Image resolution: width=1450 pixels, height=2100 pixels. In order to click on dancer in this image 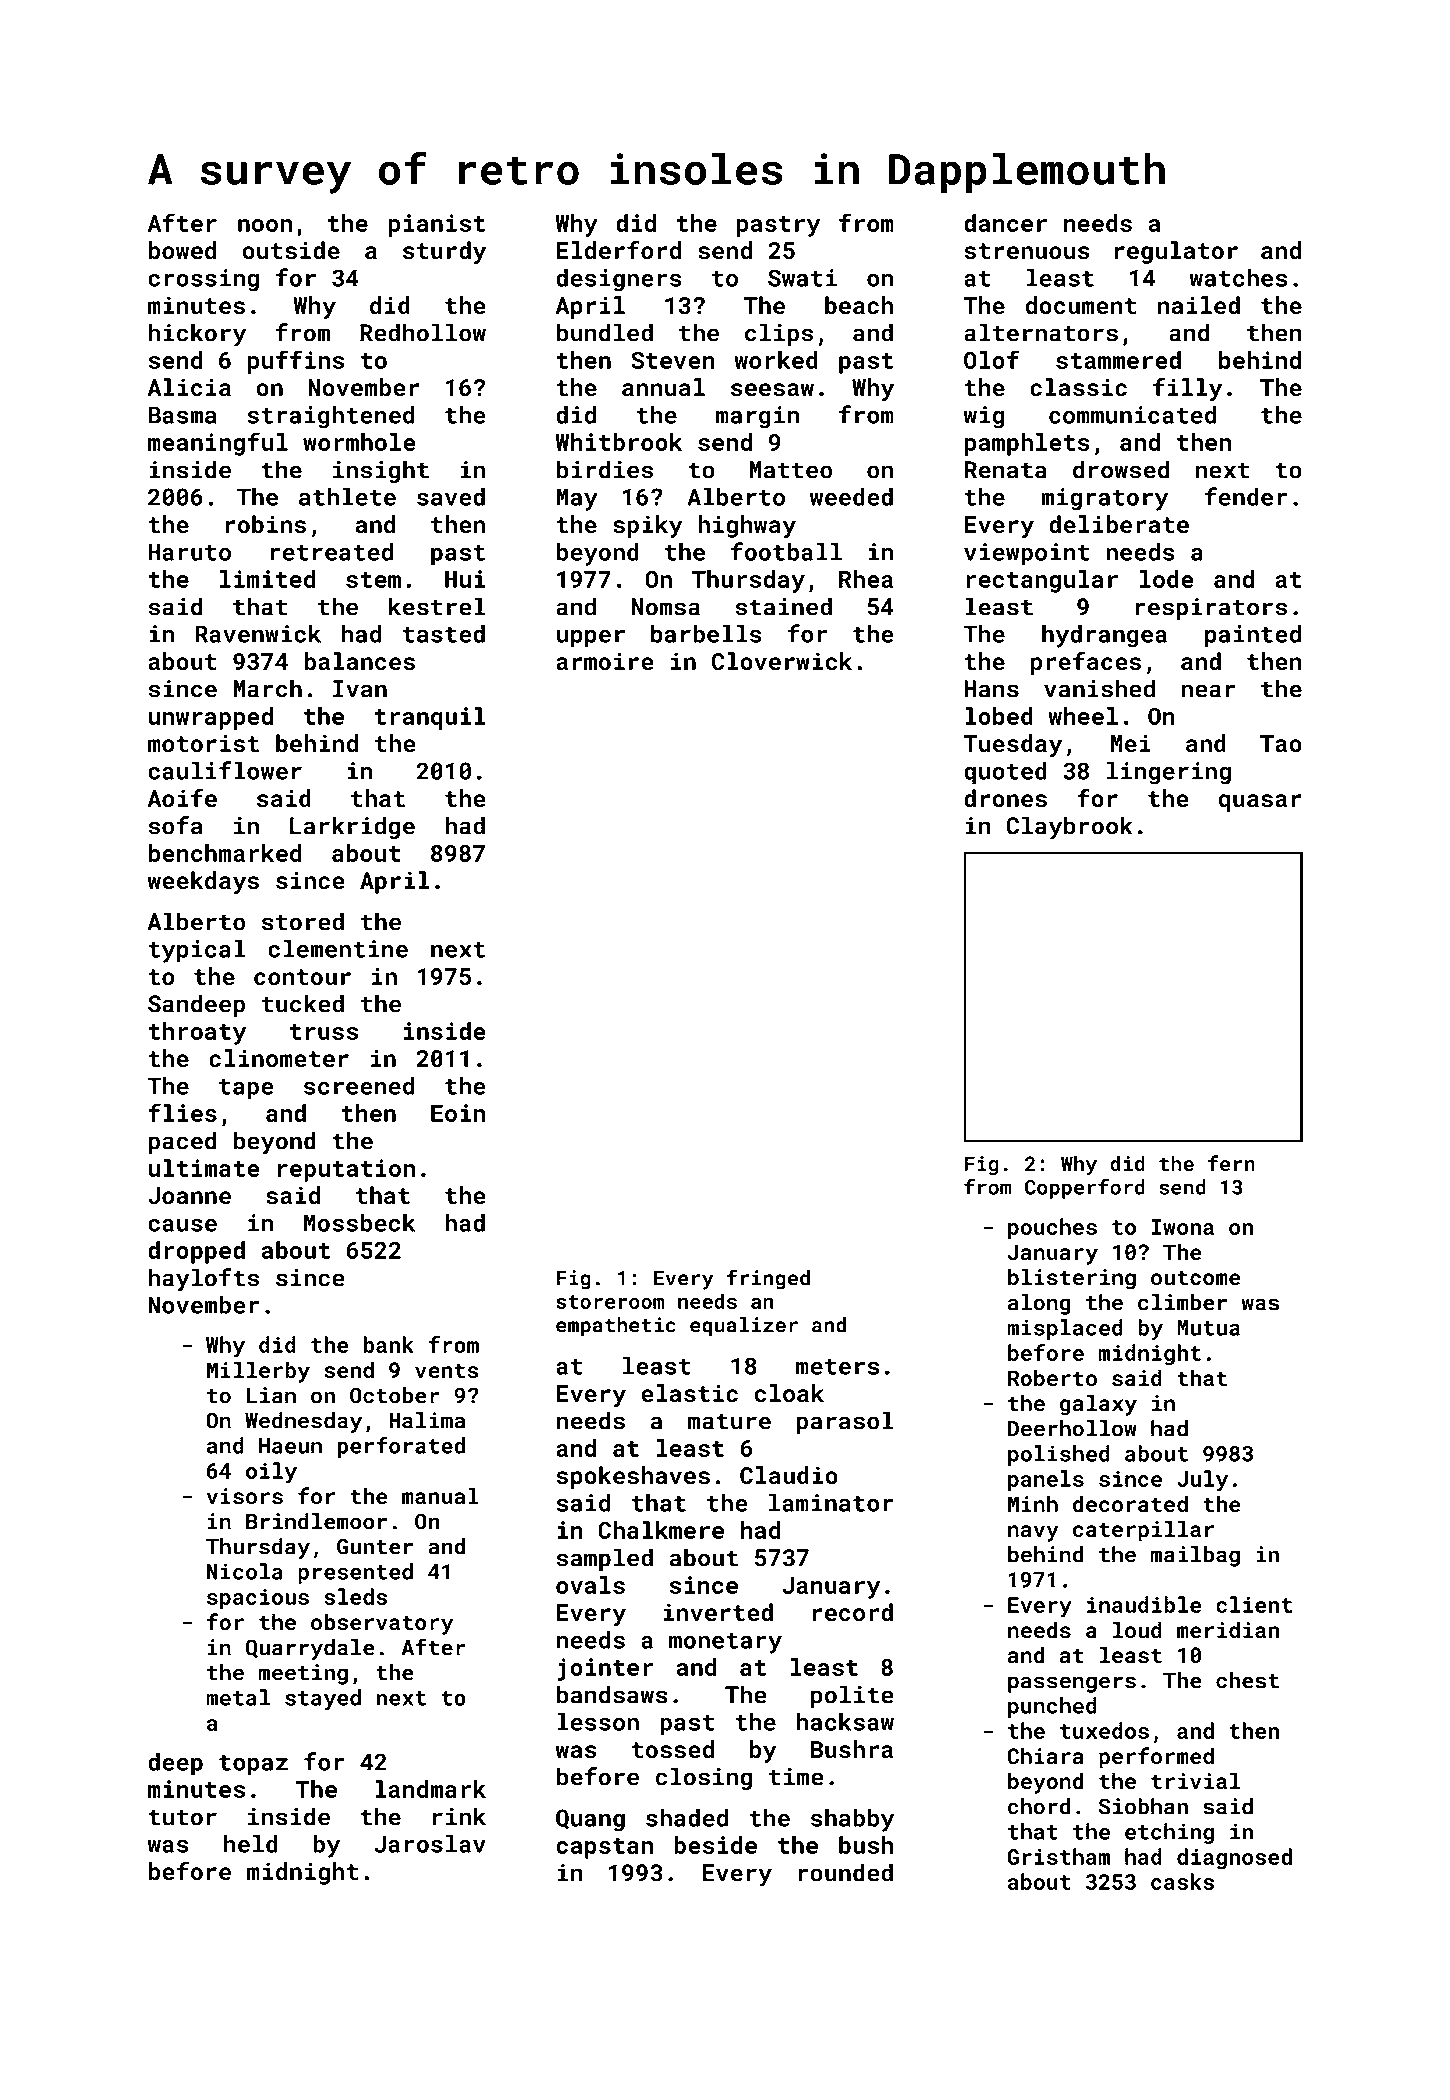, I will do `click(1005, 223)`.
